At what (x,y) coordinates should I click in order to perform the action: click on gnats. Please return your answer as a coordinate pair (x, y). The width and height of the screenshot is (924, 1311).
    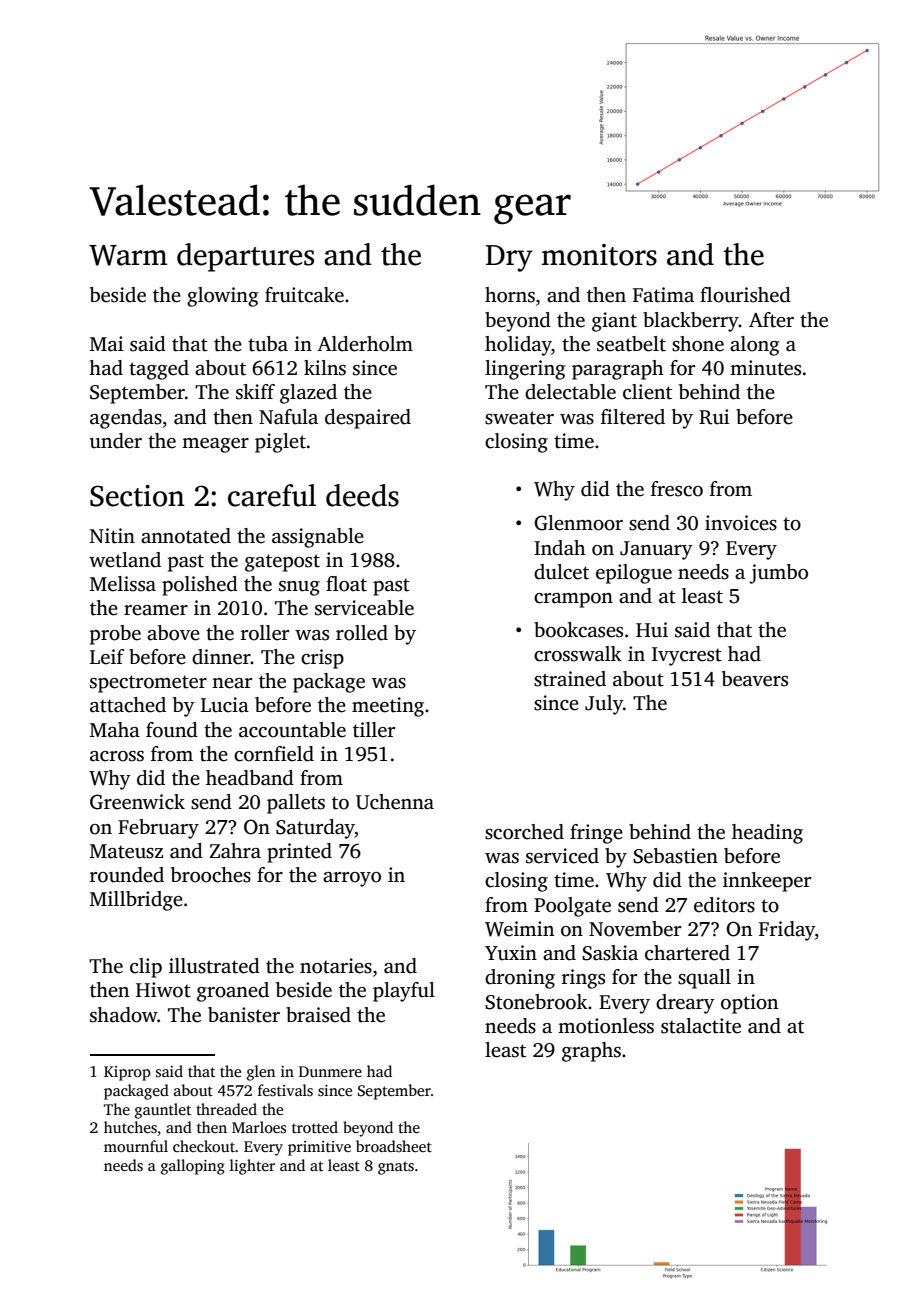
    Looking at the image, I should click on (396, 1168).
